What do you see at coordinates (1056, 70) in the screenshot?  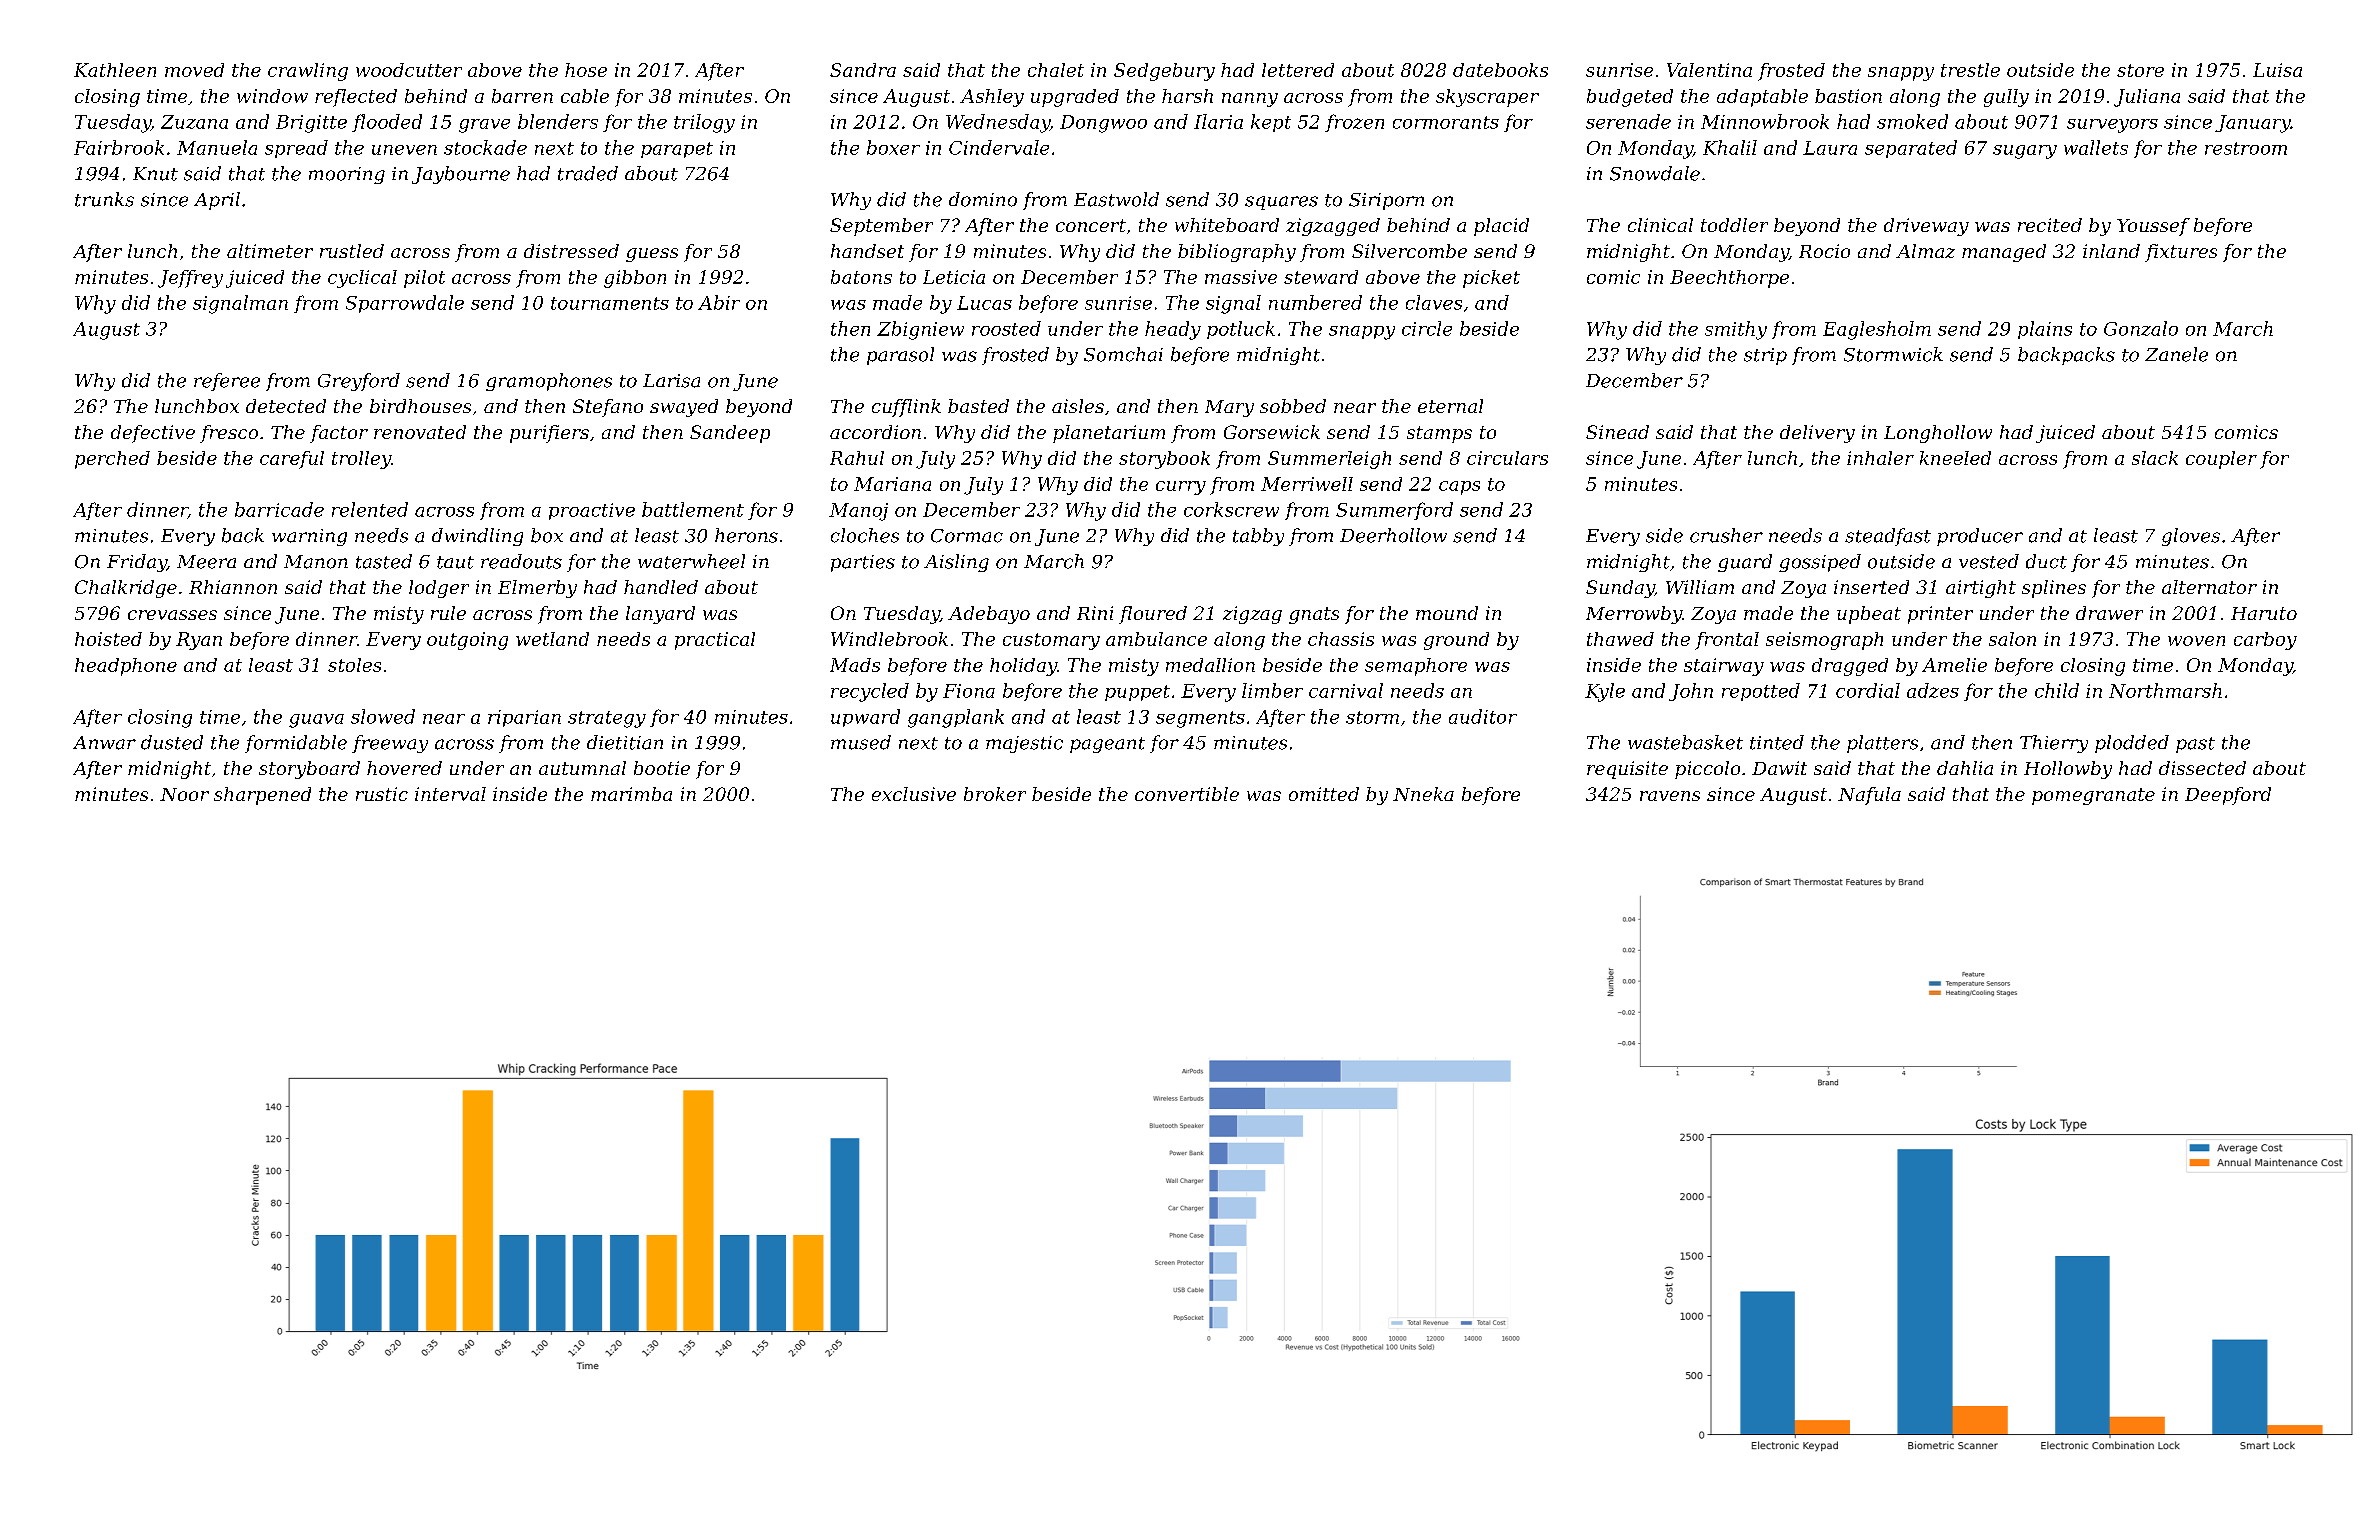 I see `chalet` at bounding box center [1056, 70].
